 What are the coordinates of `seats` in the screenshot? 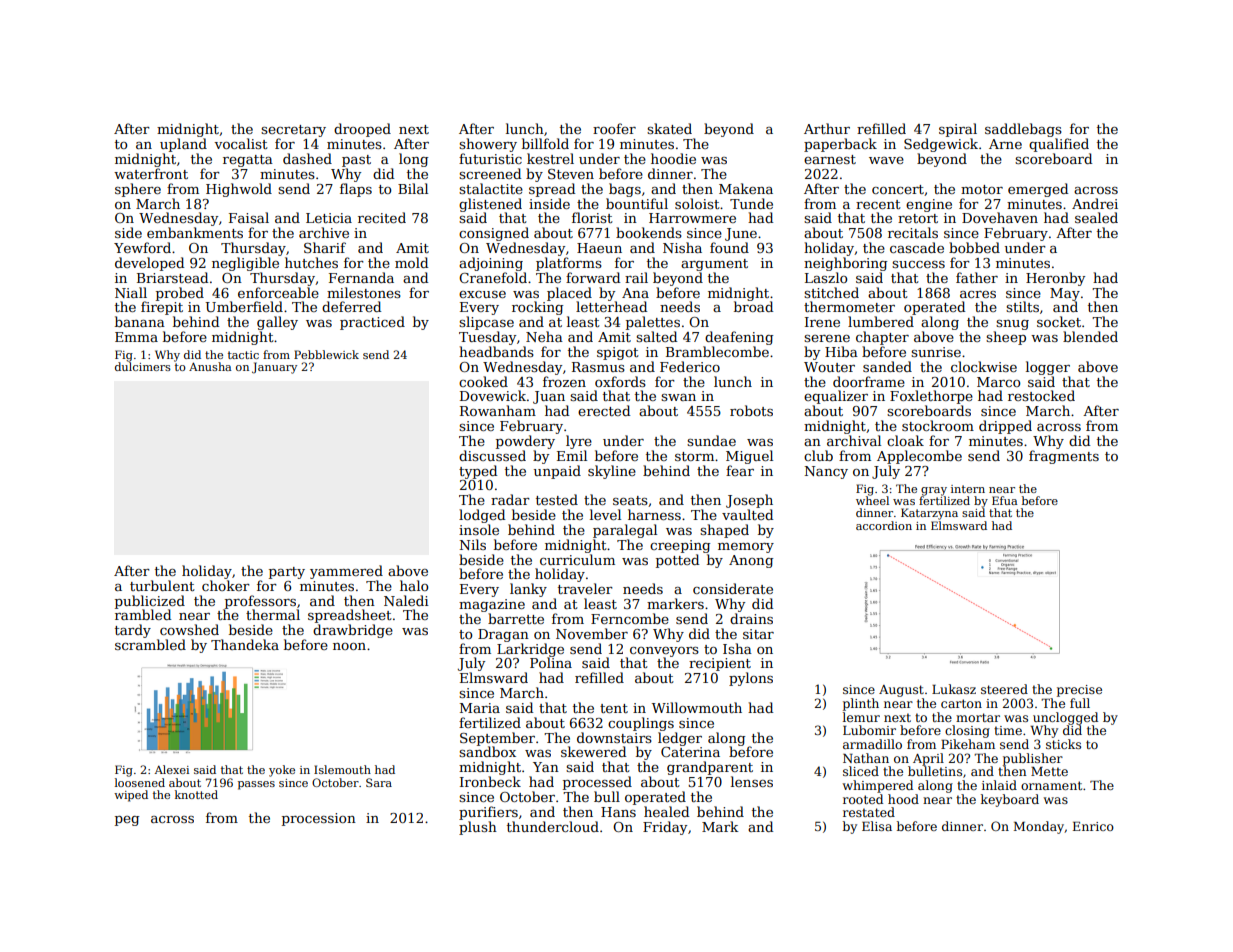 It's located at (630, 500).
